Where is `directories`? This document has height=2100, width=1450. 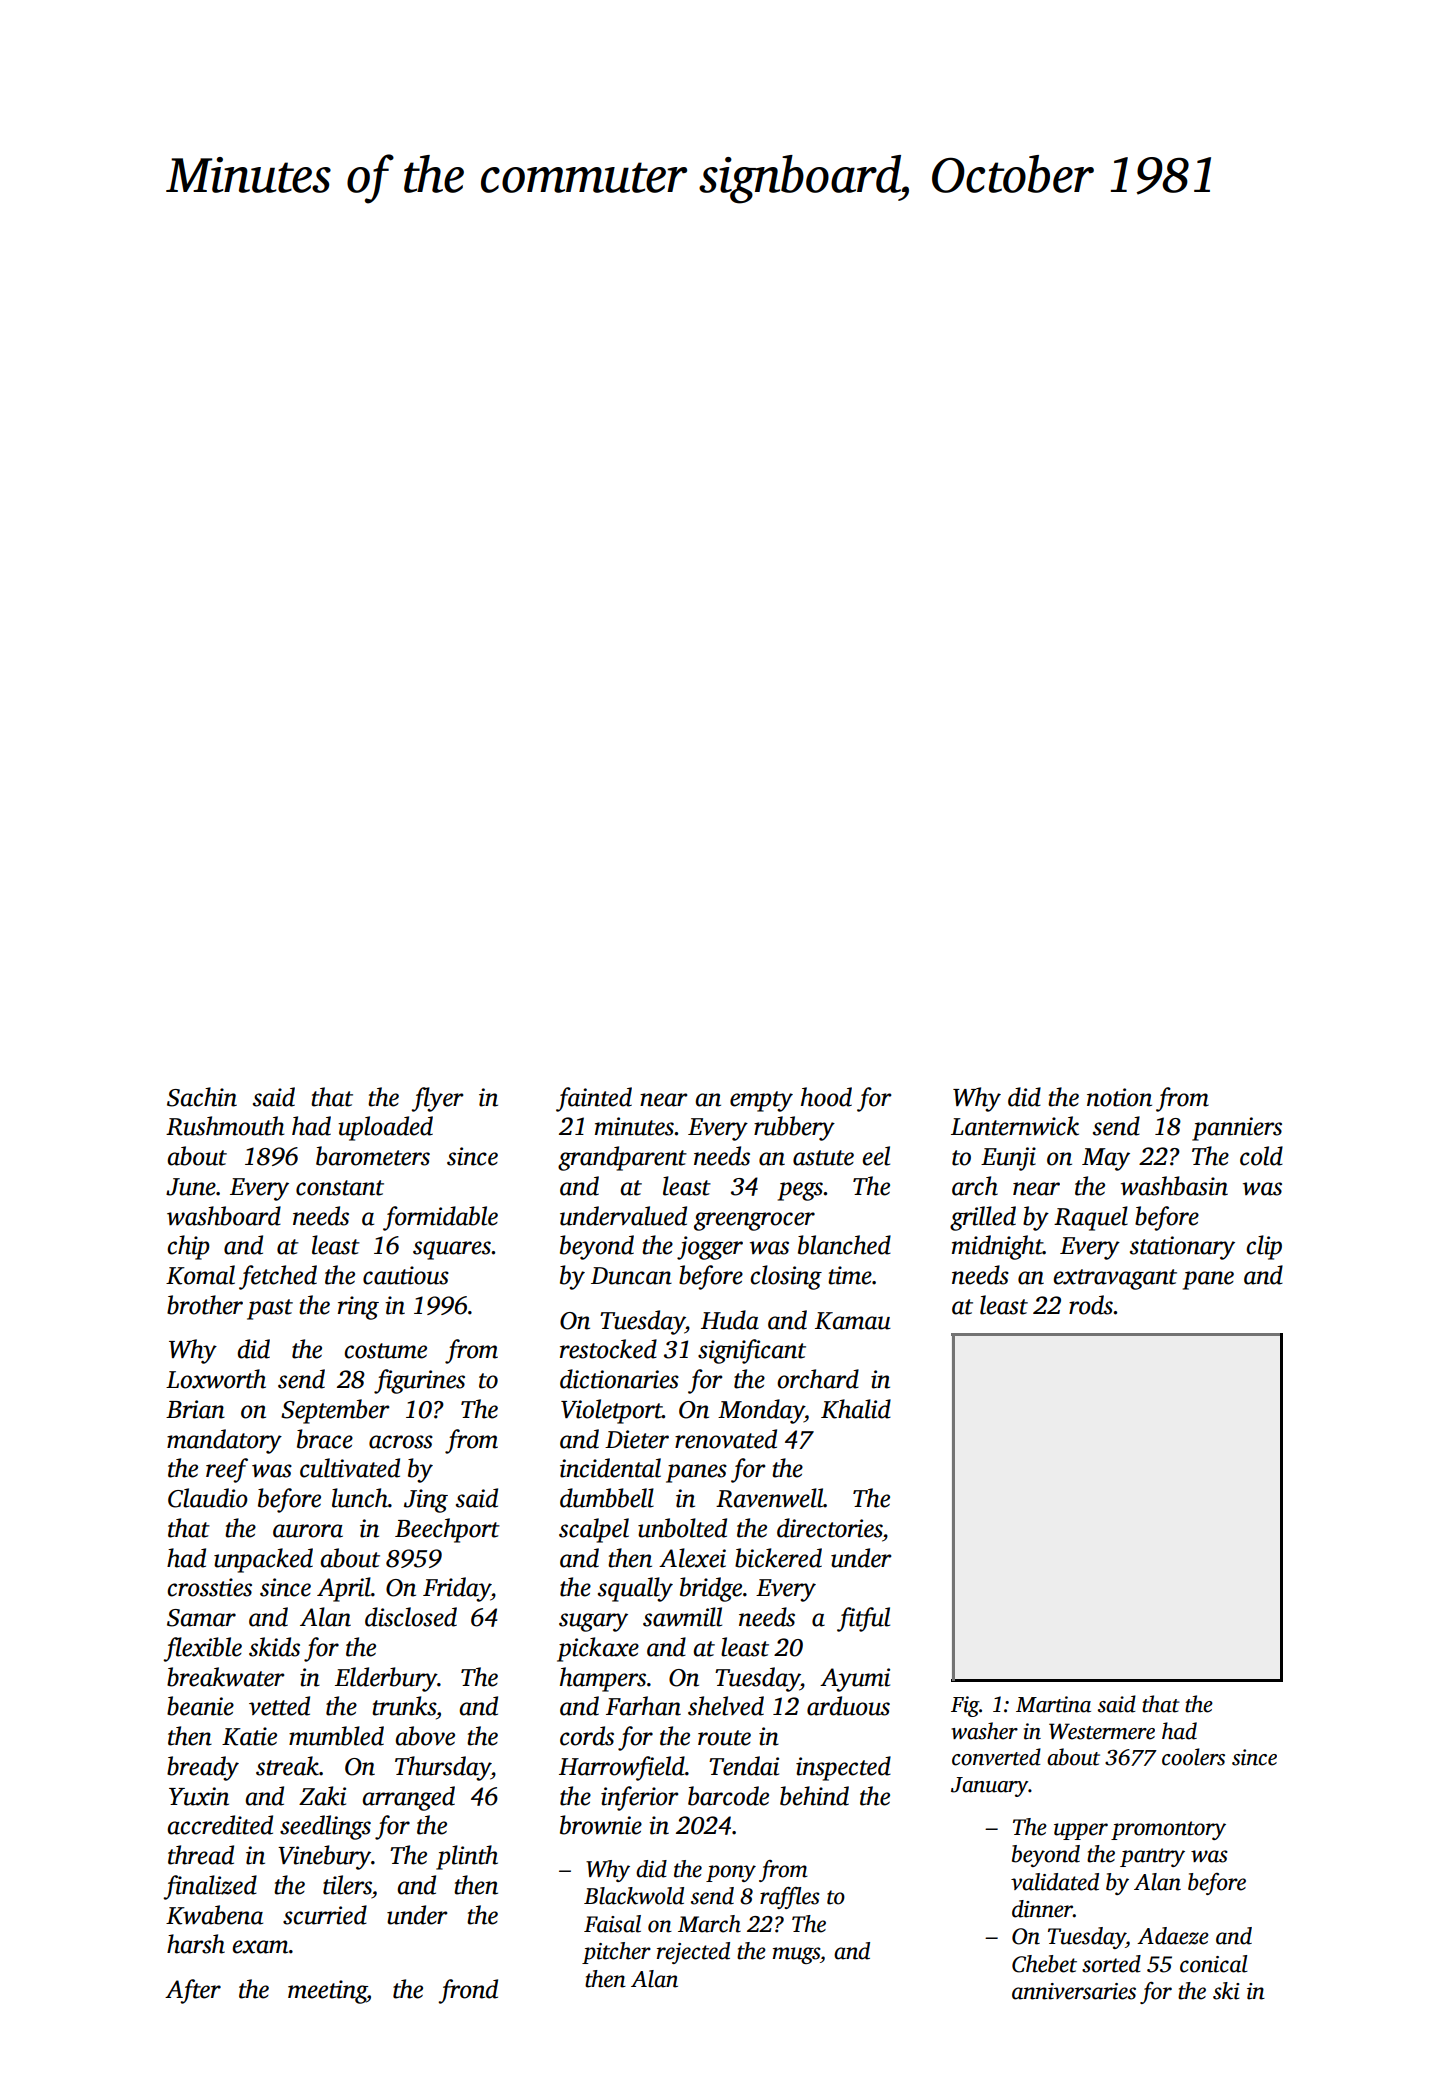 directories is located at coordinates (830, 1528).
